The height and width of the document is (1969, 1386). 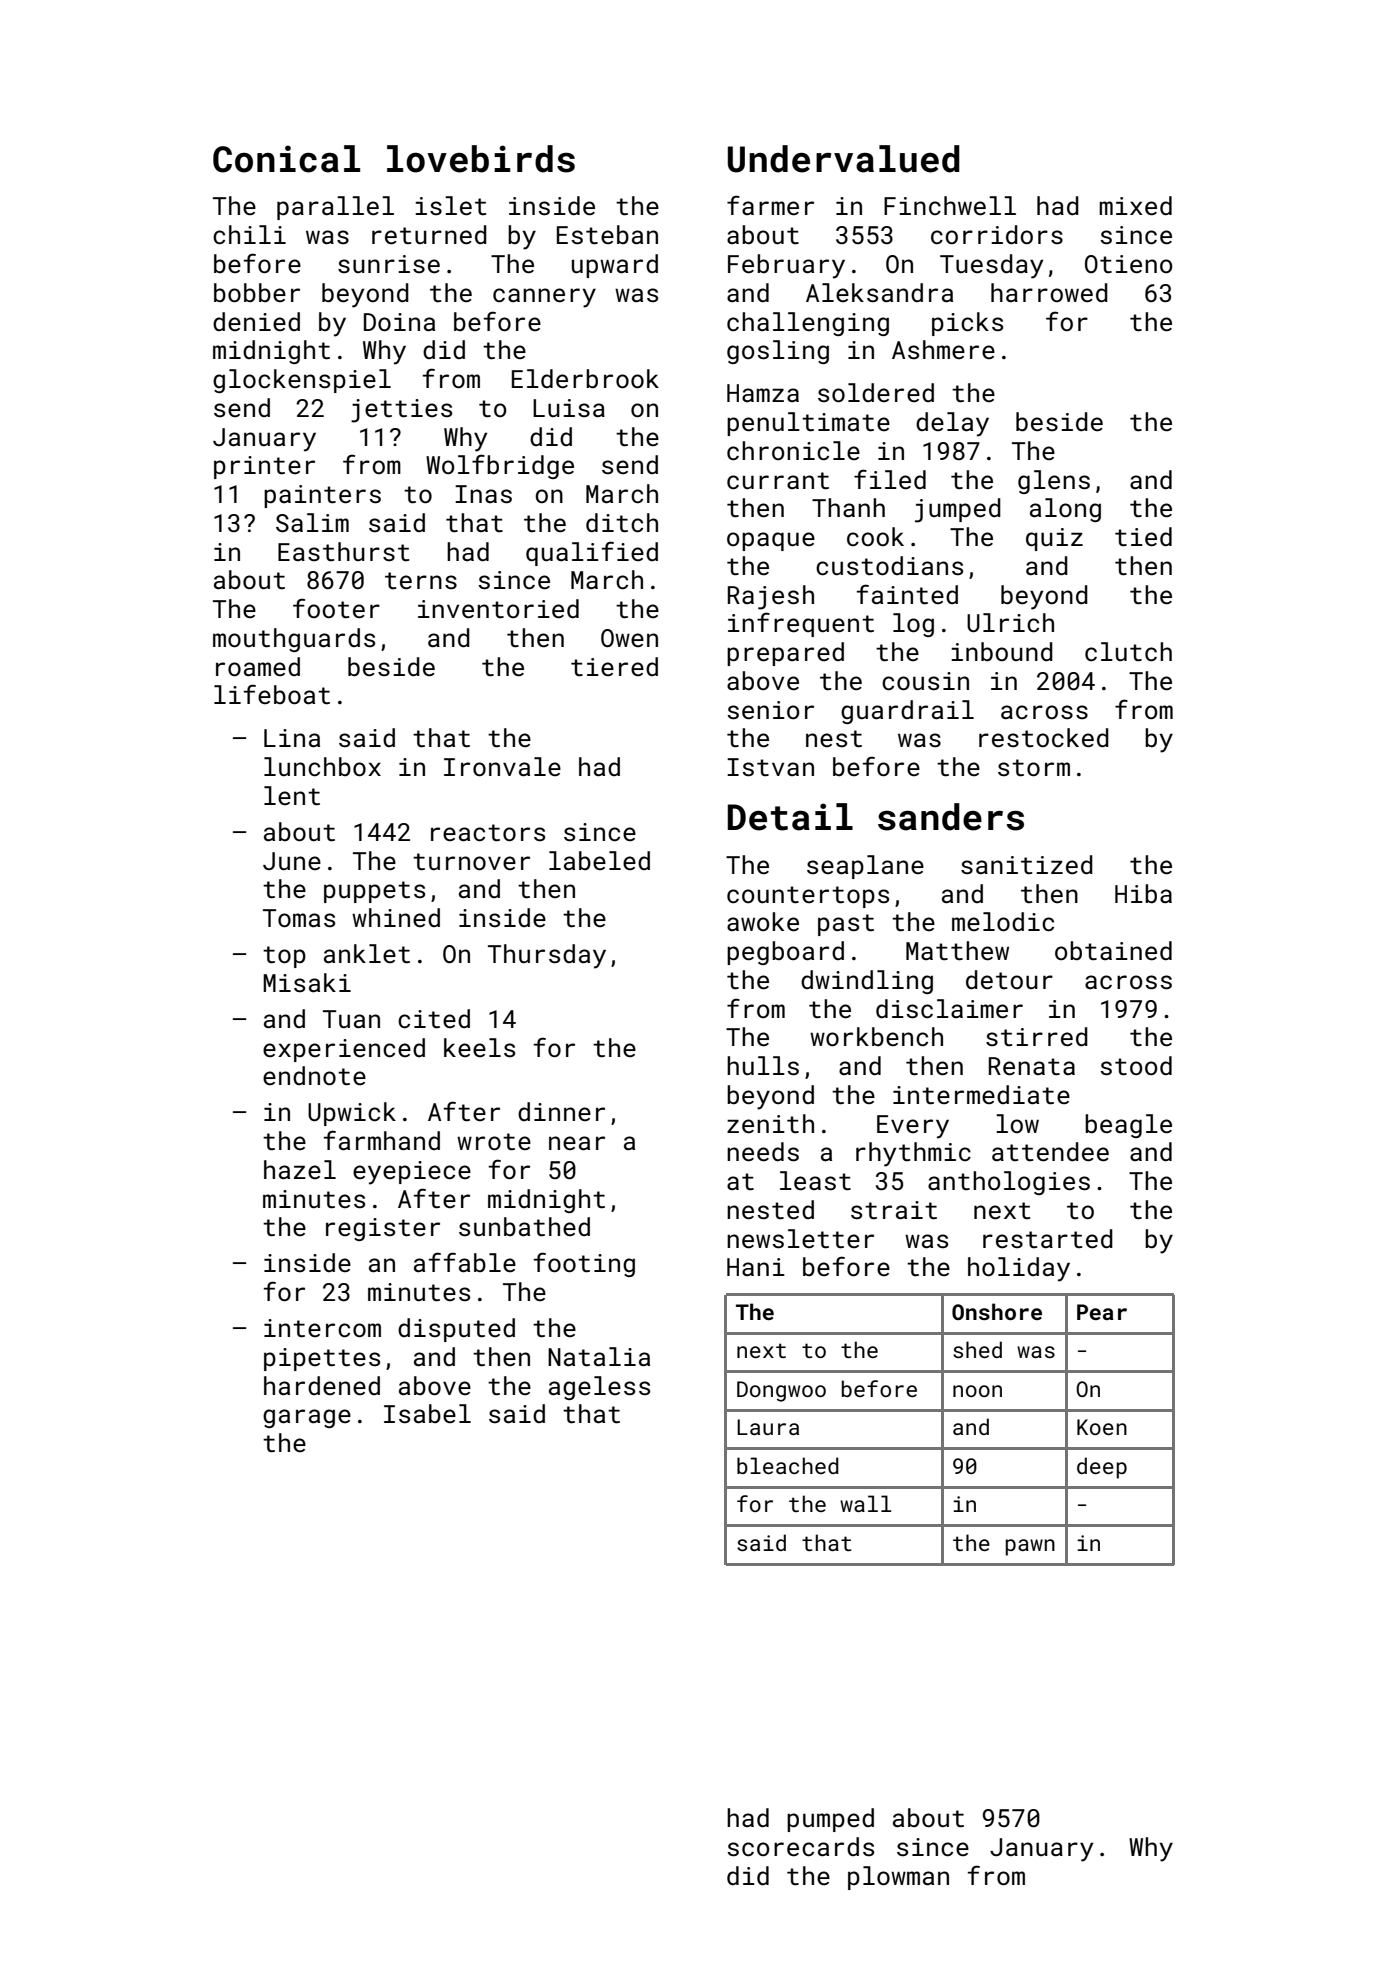 I want to click on mixed, so click(x=1135, y=206).
